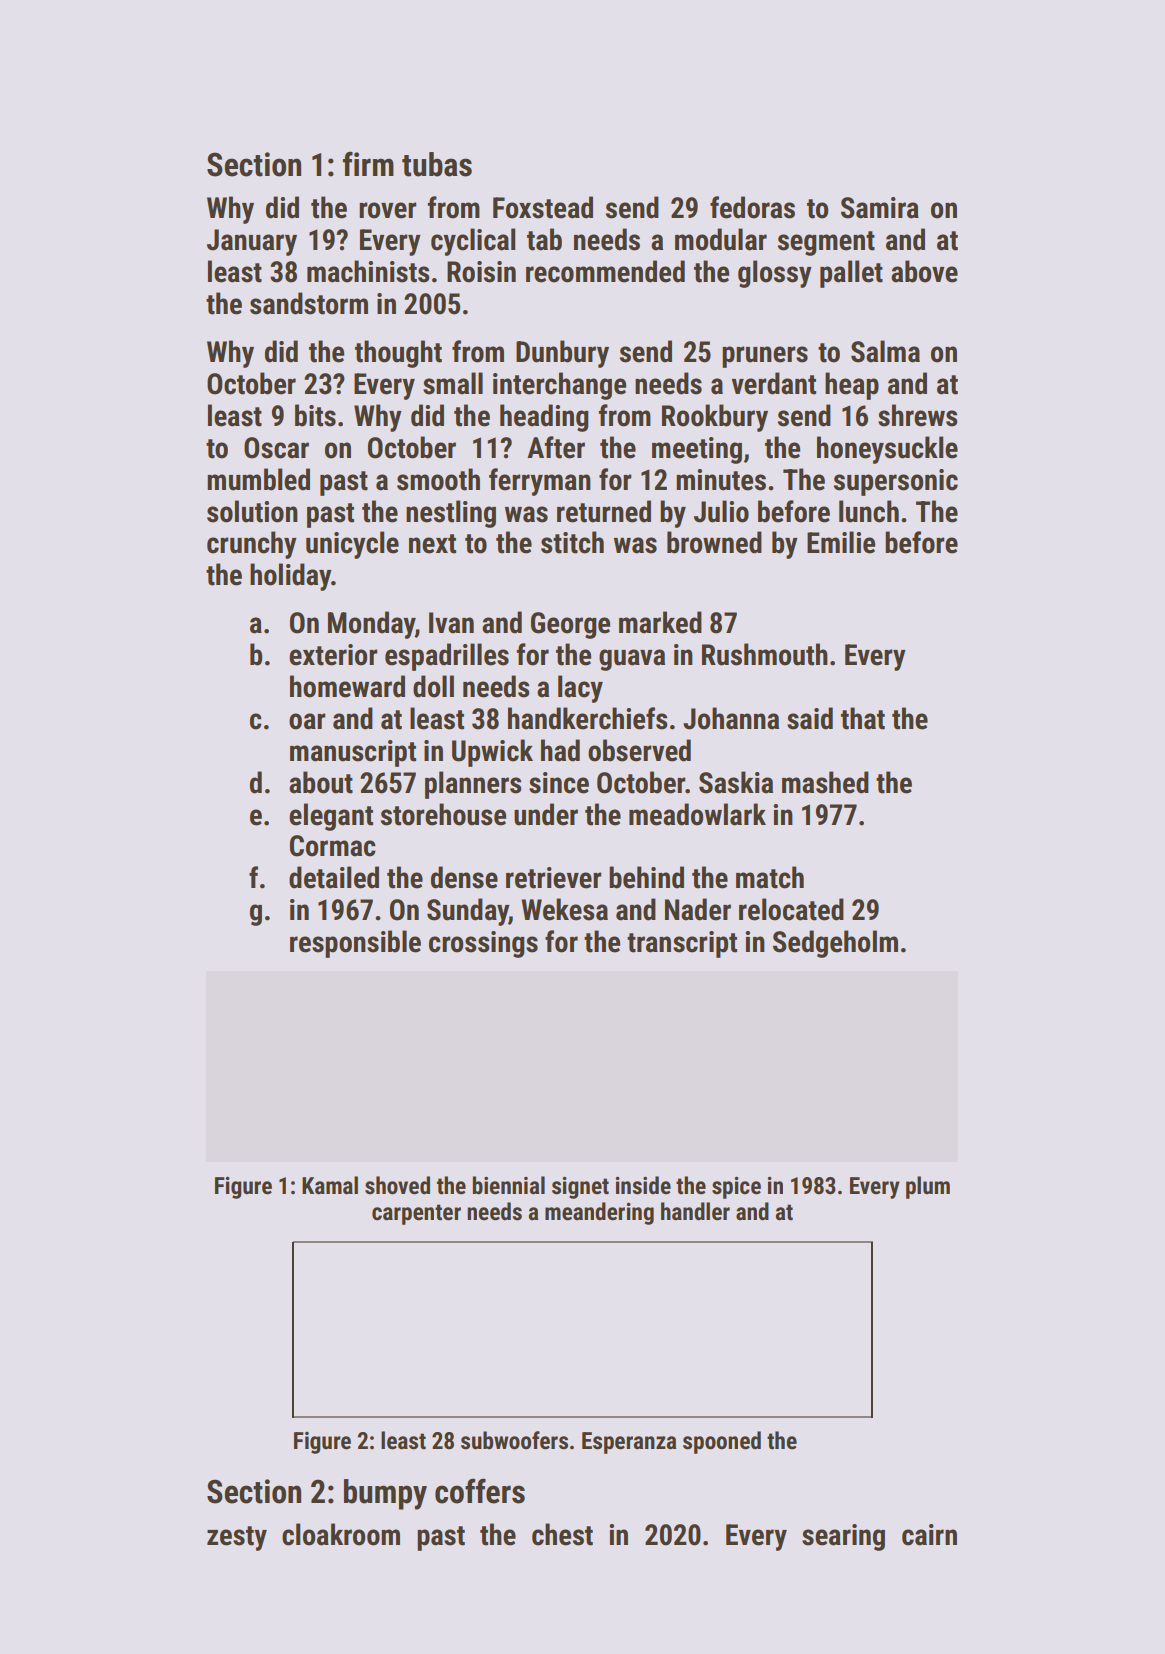 The image size is (1165, 1654). Describe the element at coordinates (826, 243) in the screenshot. I see `segment` at that location.
